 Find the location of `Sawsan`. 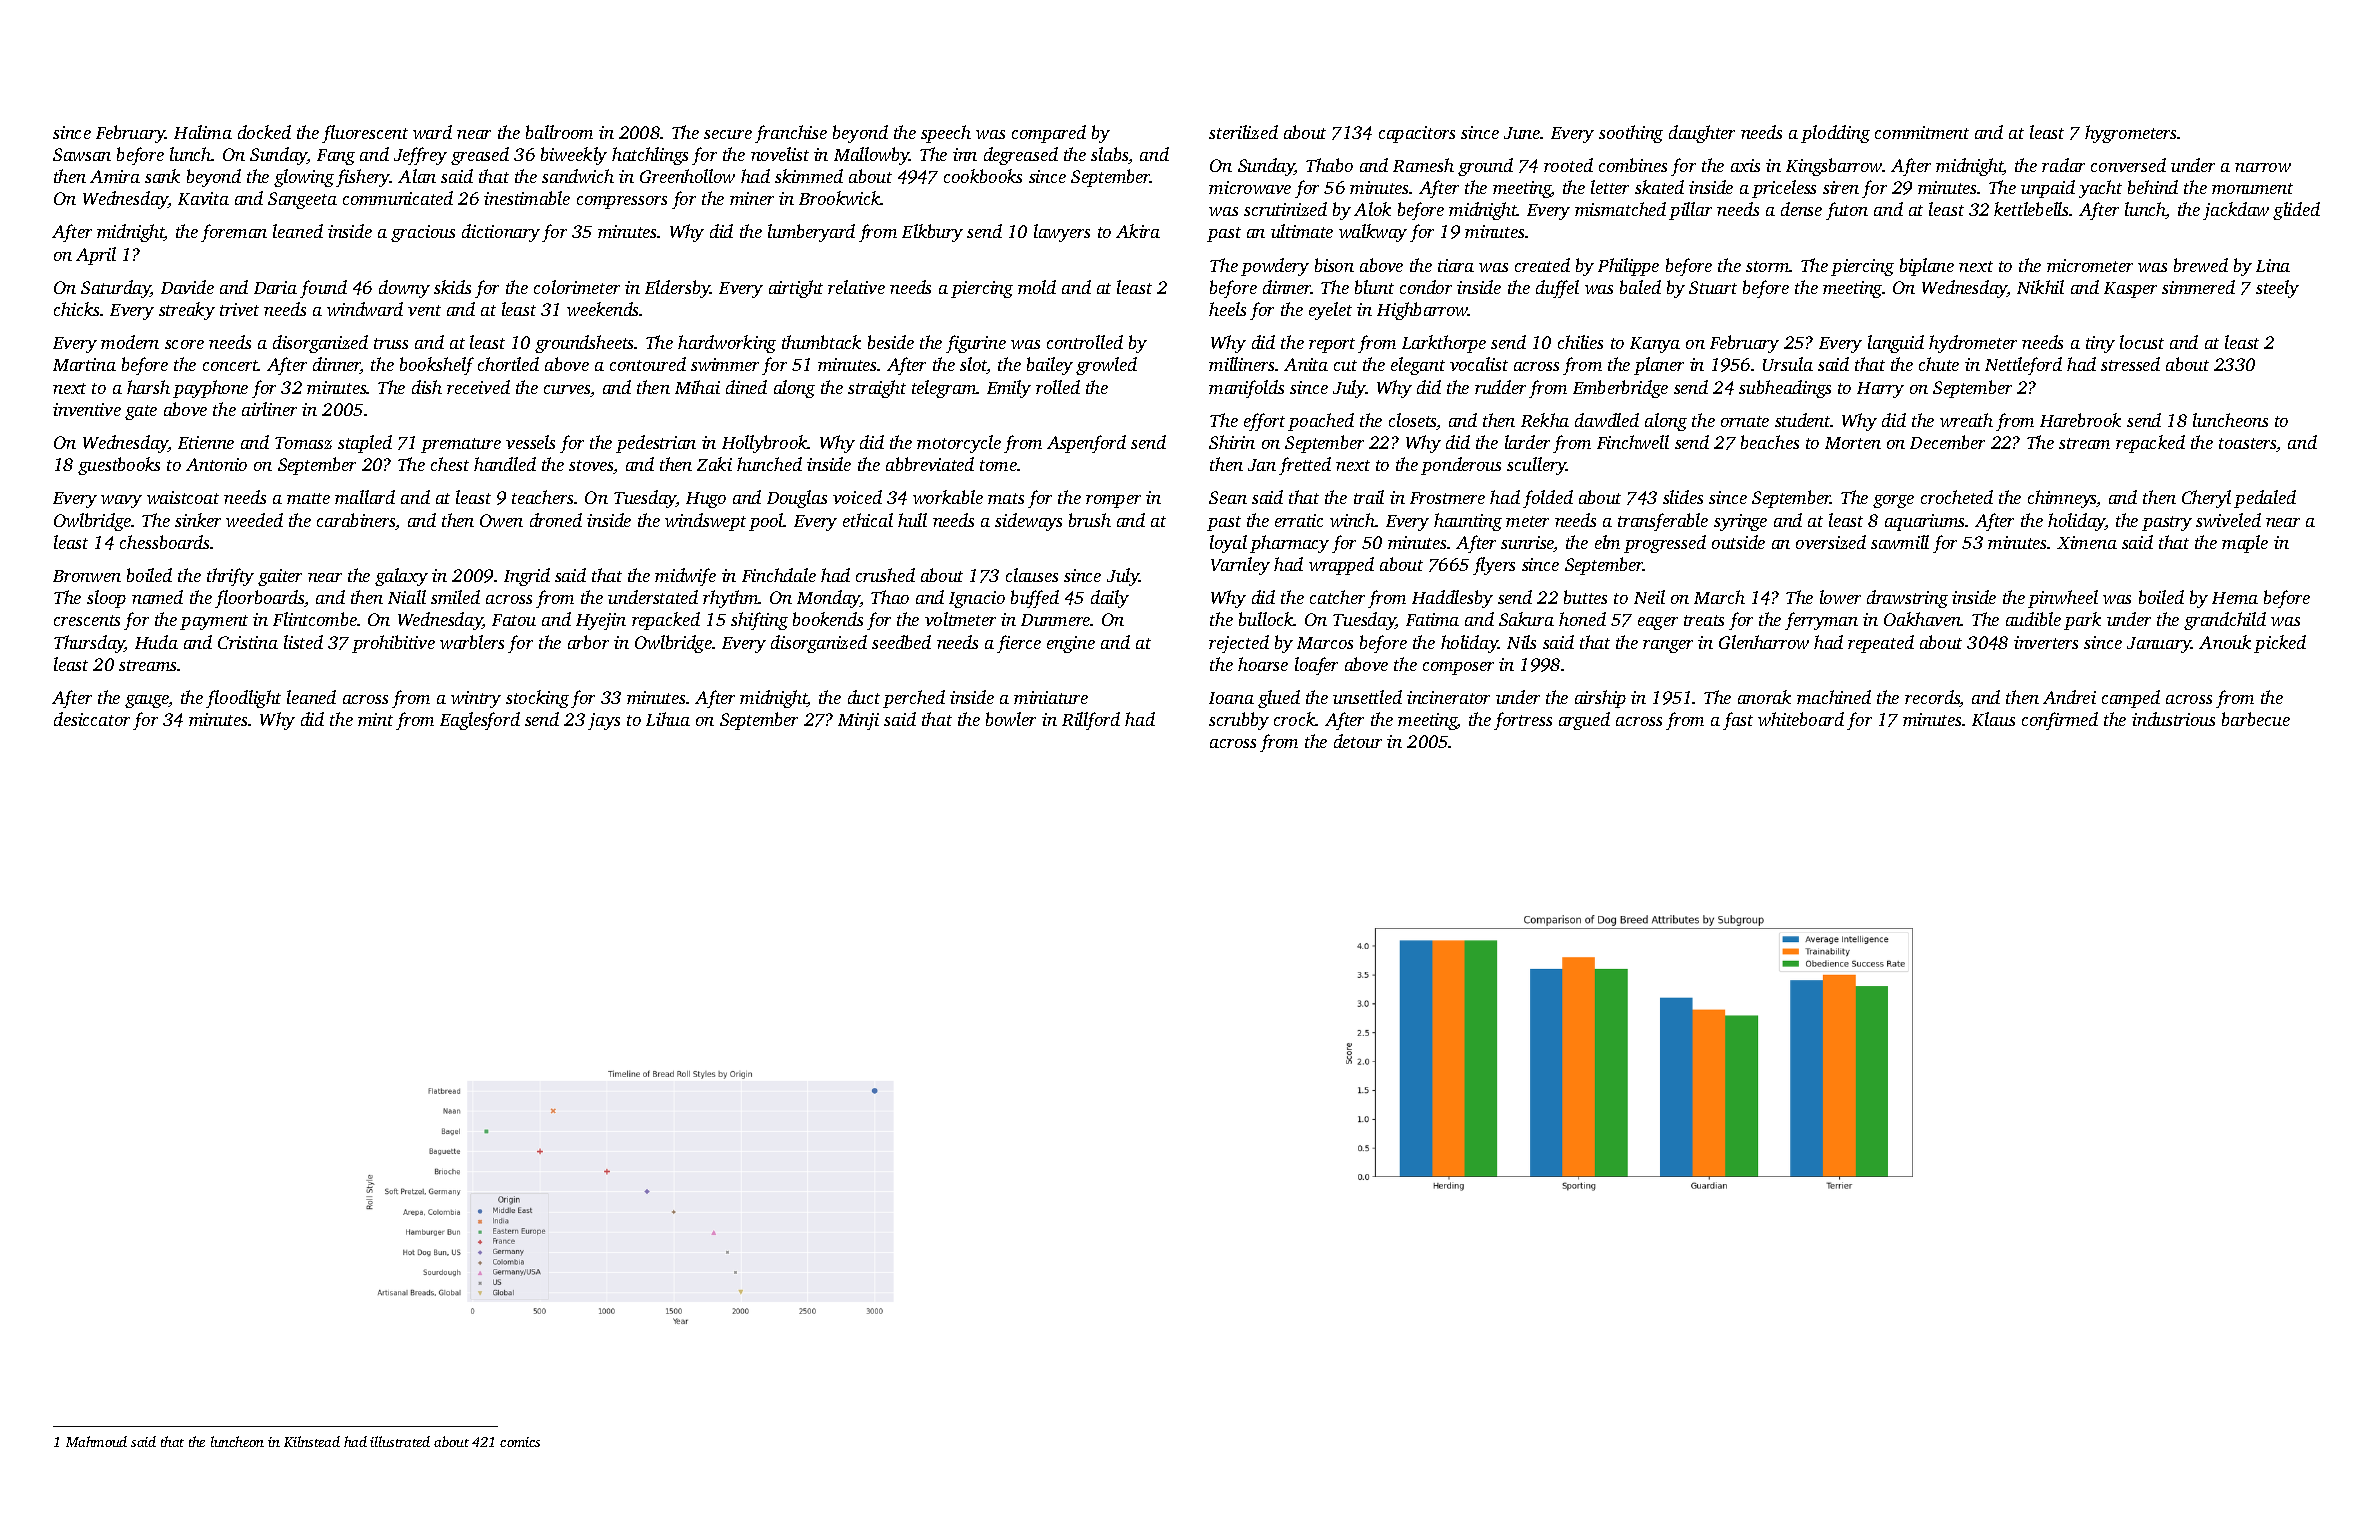

Sawsan is located at coordinates (82, 154).
